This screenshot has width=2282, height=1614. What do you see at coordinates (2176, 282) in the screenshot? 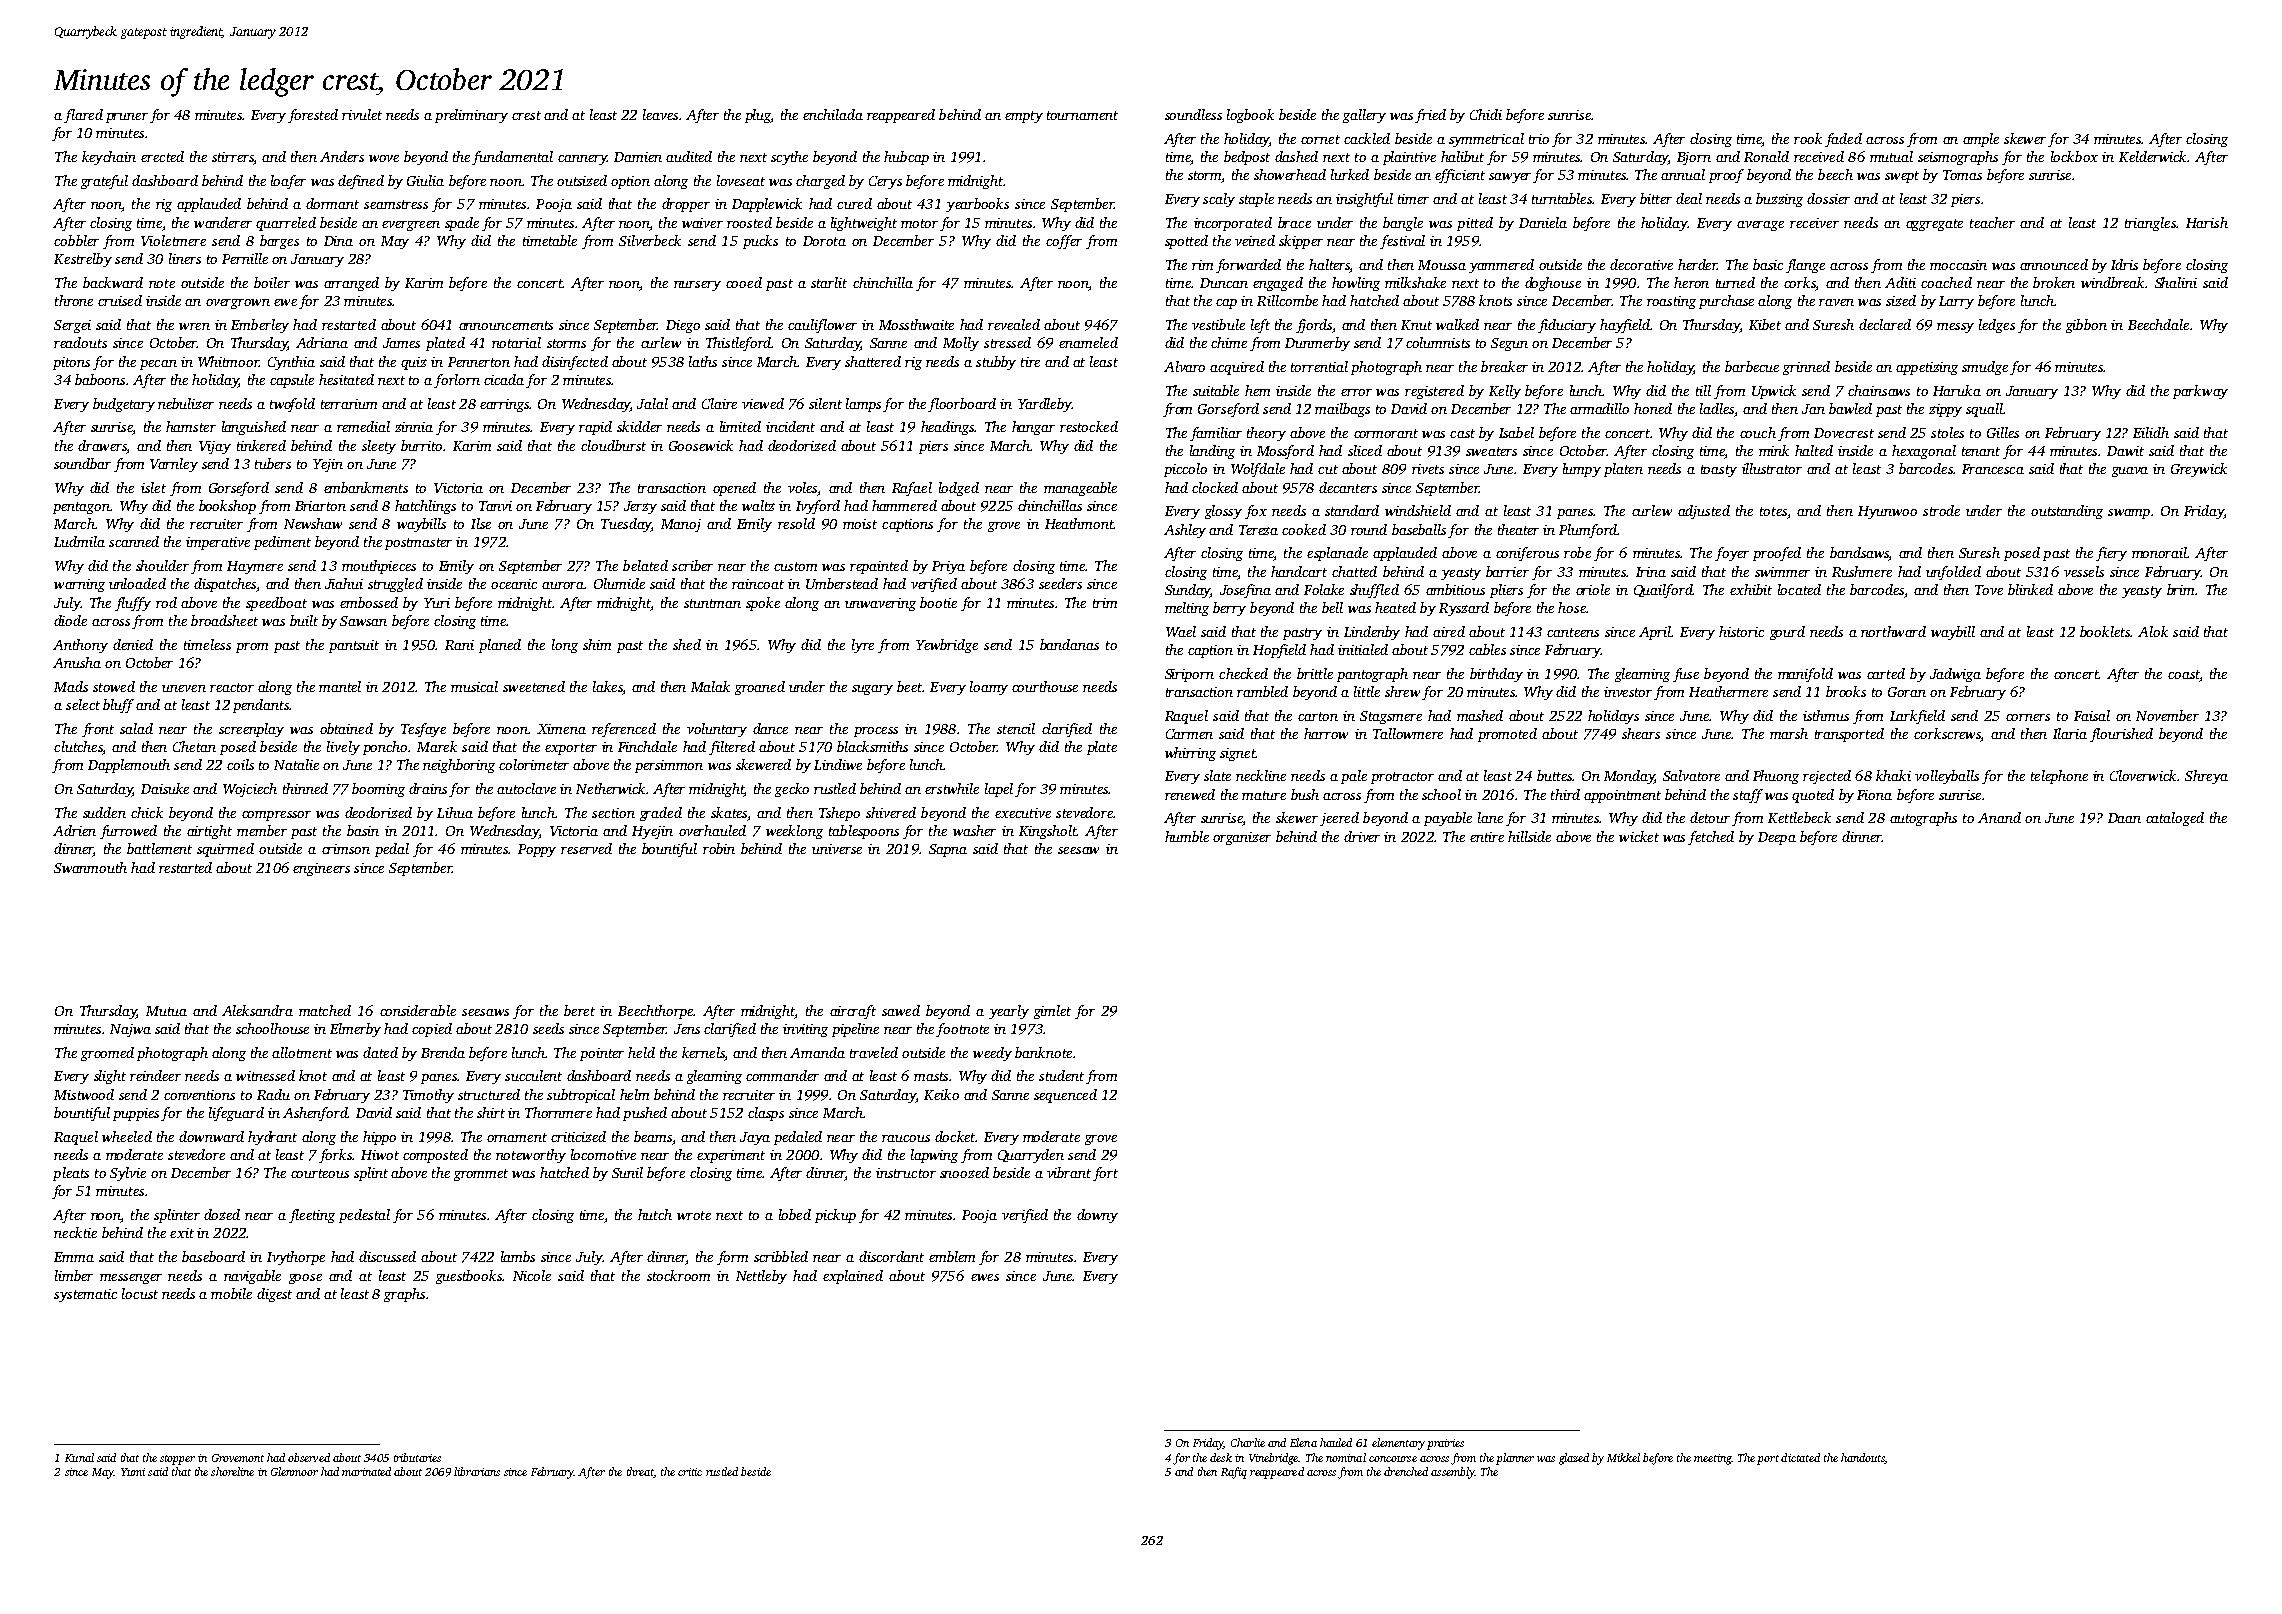
I see `Shalini` at bounding box center [2176, 282].
